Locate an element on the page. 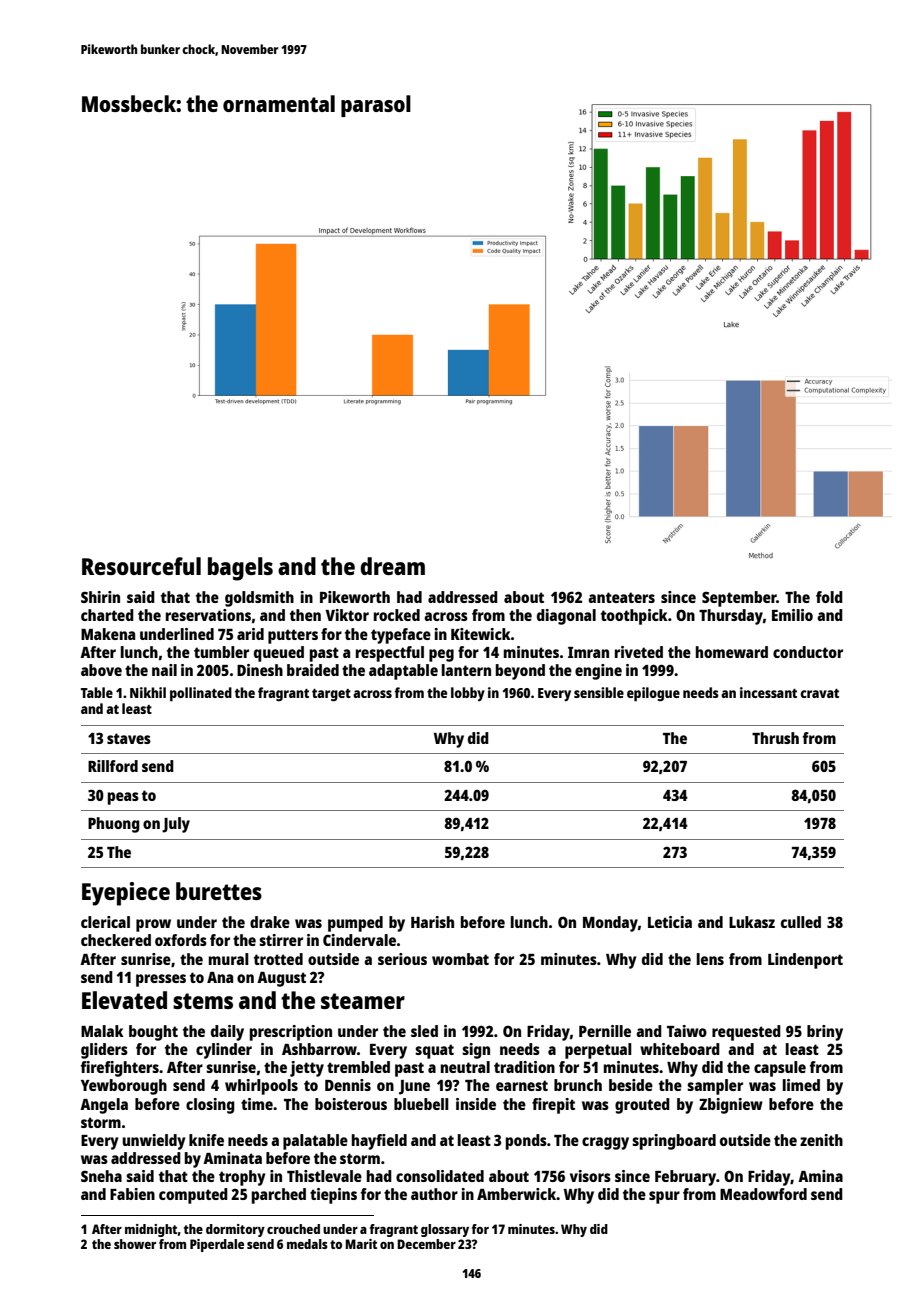 This page has height=1308, width=924. Yewborough is located at coordinates (124, 1087).
